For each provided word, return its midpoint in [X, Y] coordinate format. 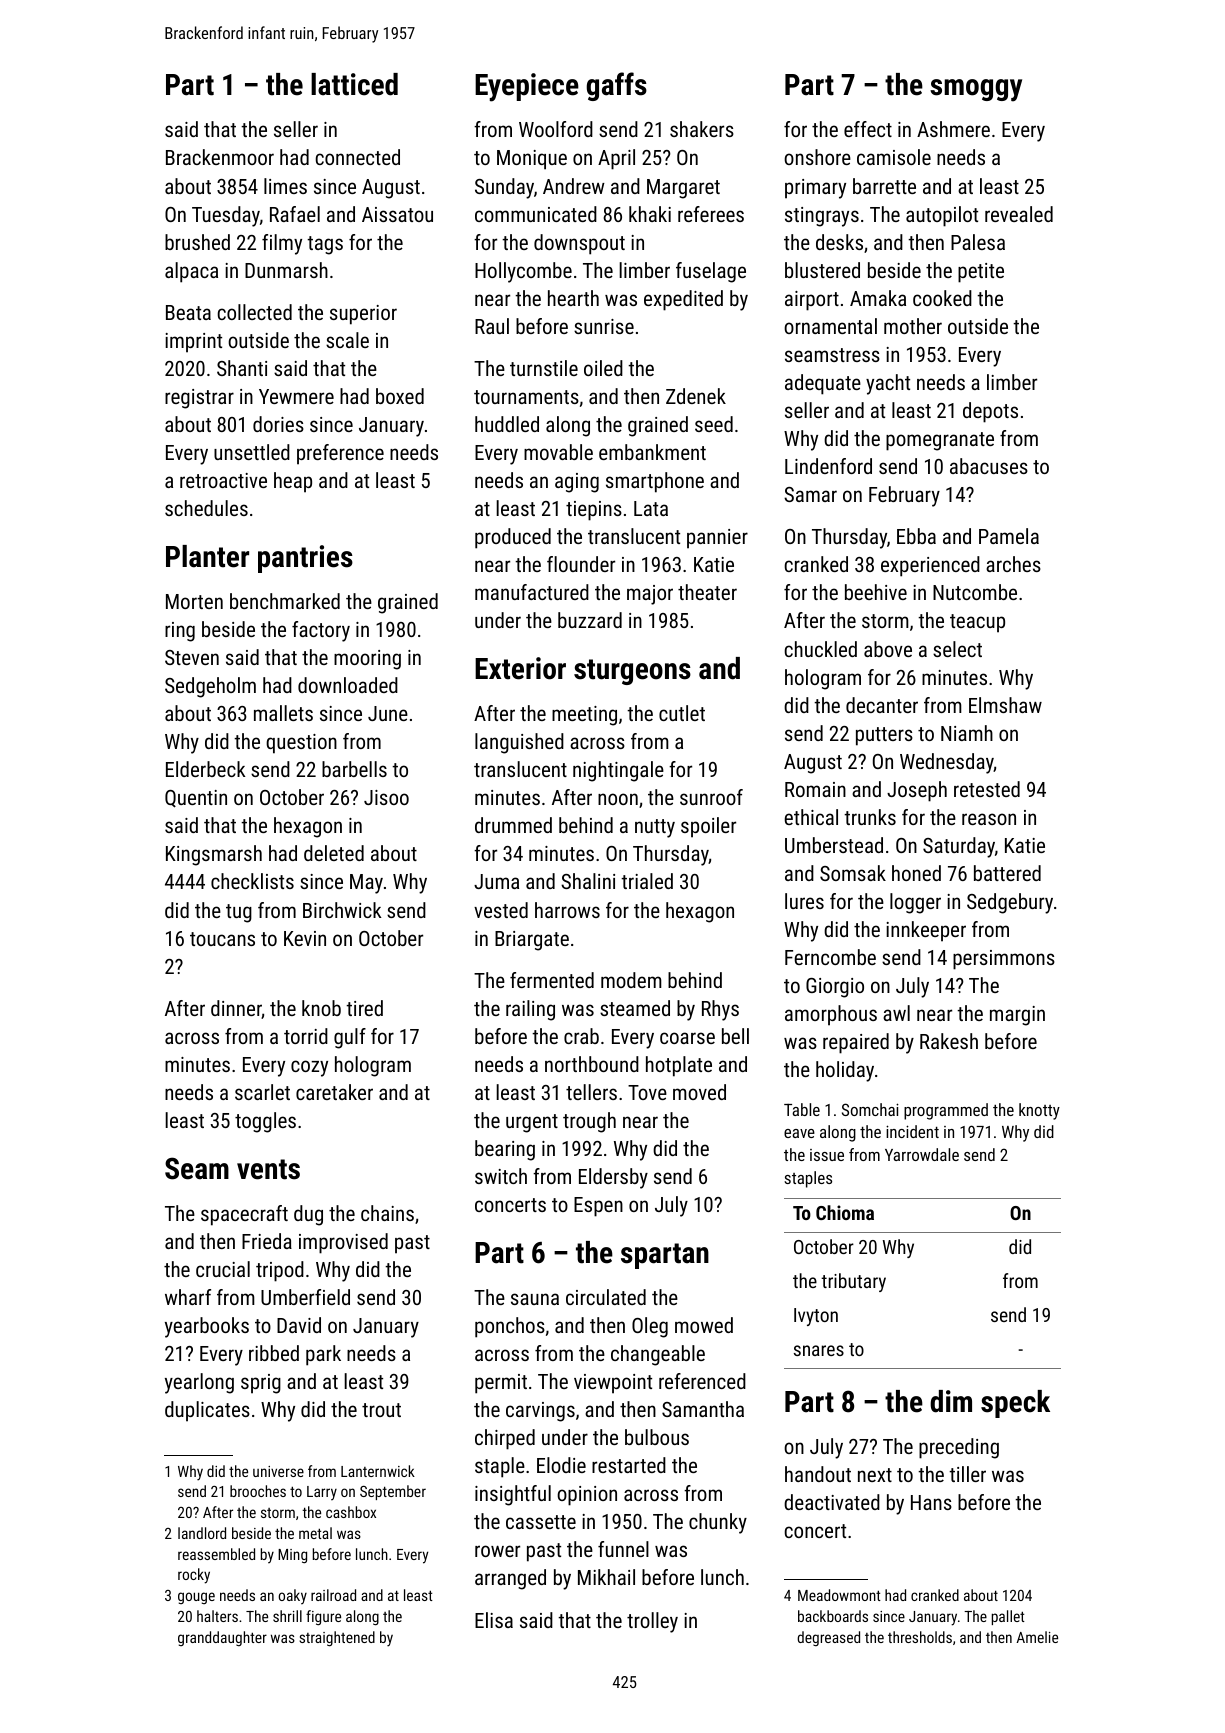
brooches [258, 1491]
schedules [206, 508]
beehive [876, 592]
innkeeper [926, 931]
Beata [188, 312]
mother [913, 326]
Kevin [305, 938]
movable [558, 452]
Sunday [504, 188]
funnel [623, 1549]
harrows [567, 910]
